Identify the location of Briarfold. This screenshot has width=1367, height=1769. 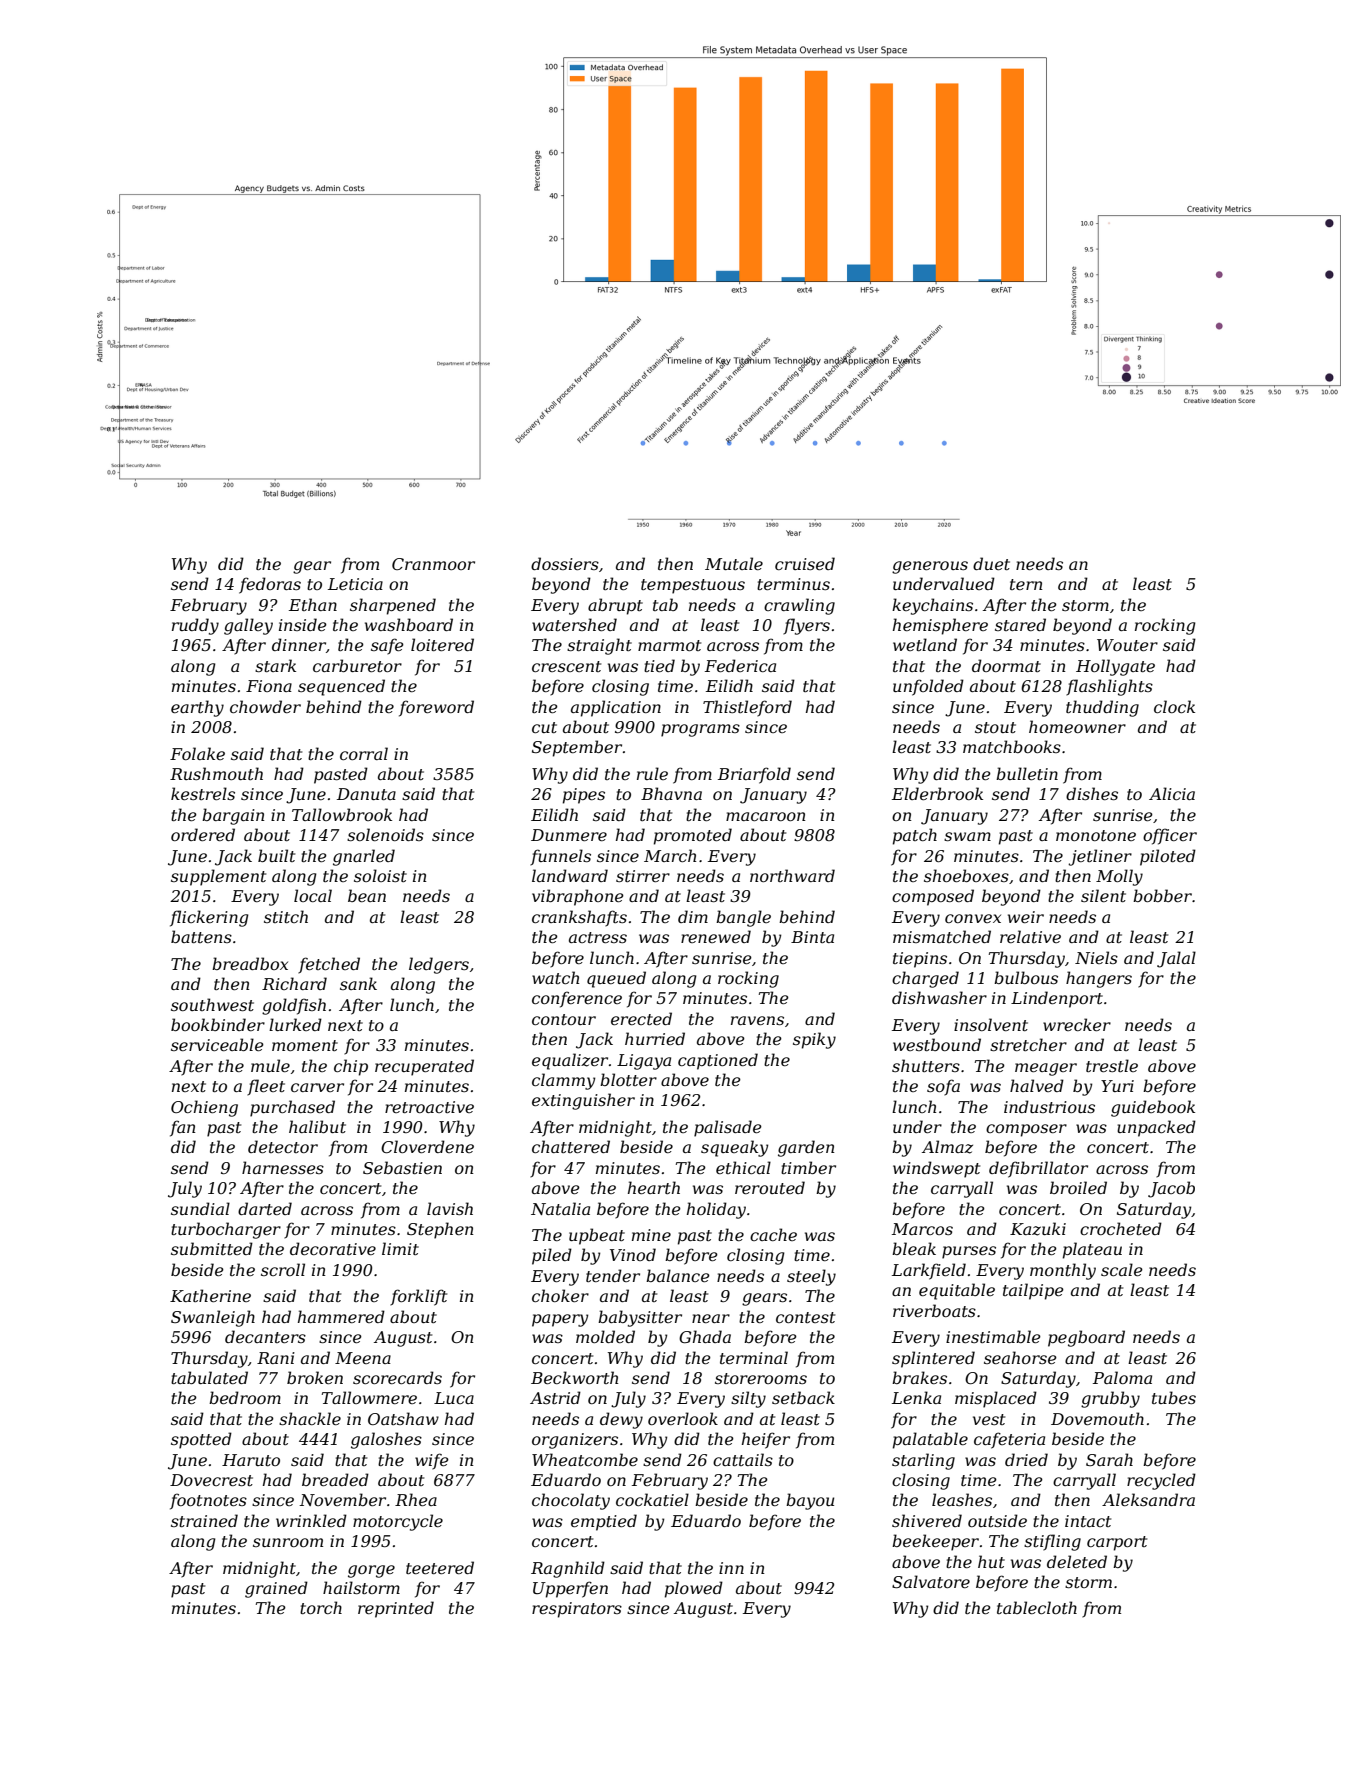
(754, 775).
